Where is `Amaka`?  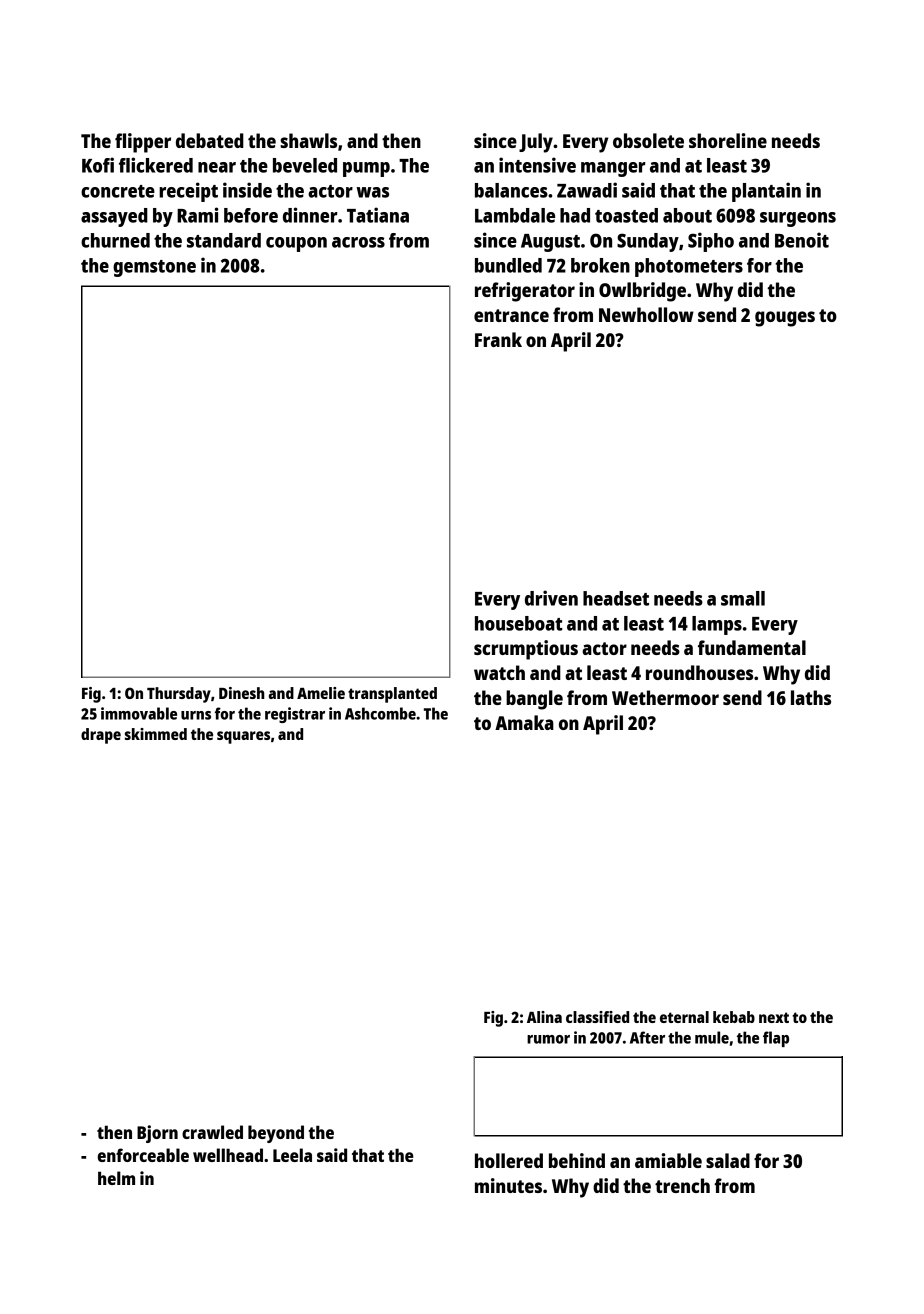
Amaka is located at coordinates (524, 722).
